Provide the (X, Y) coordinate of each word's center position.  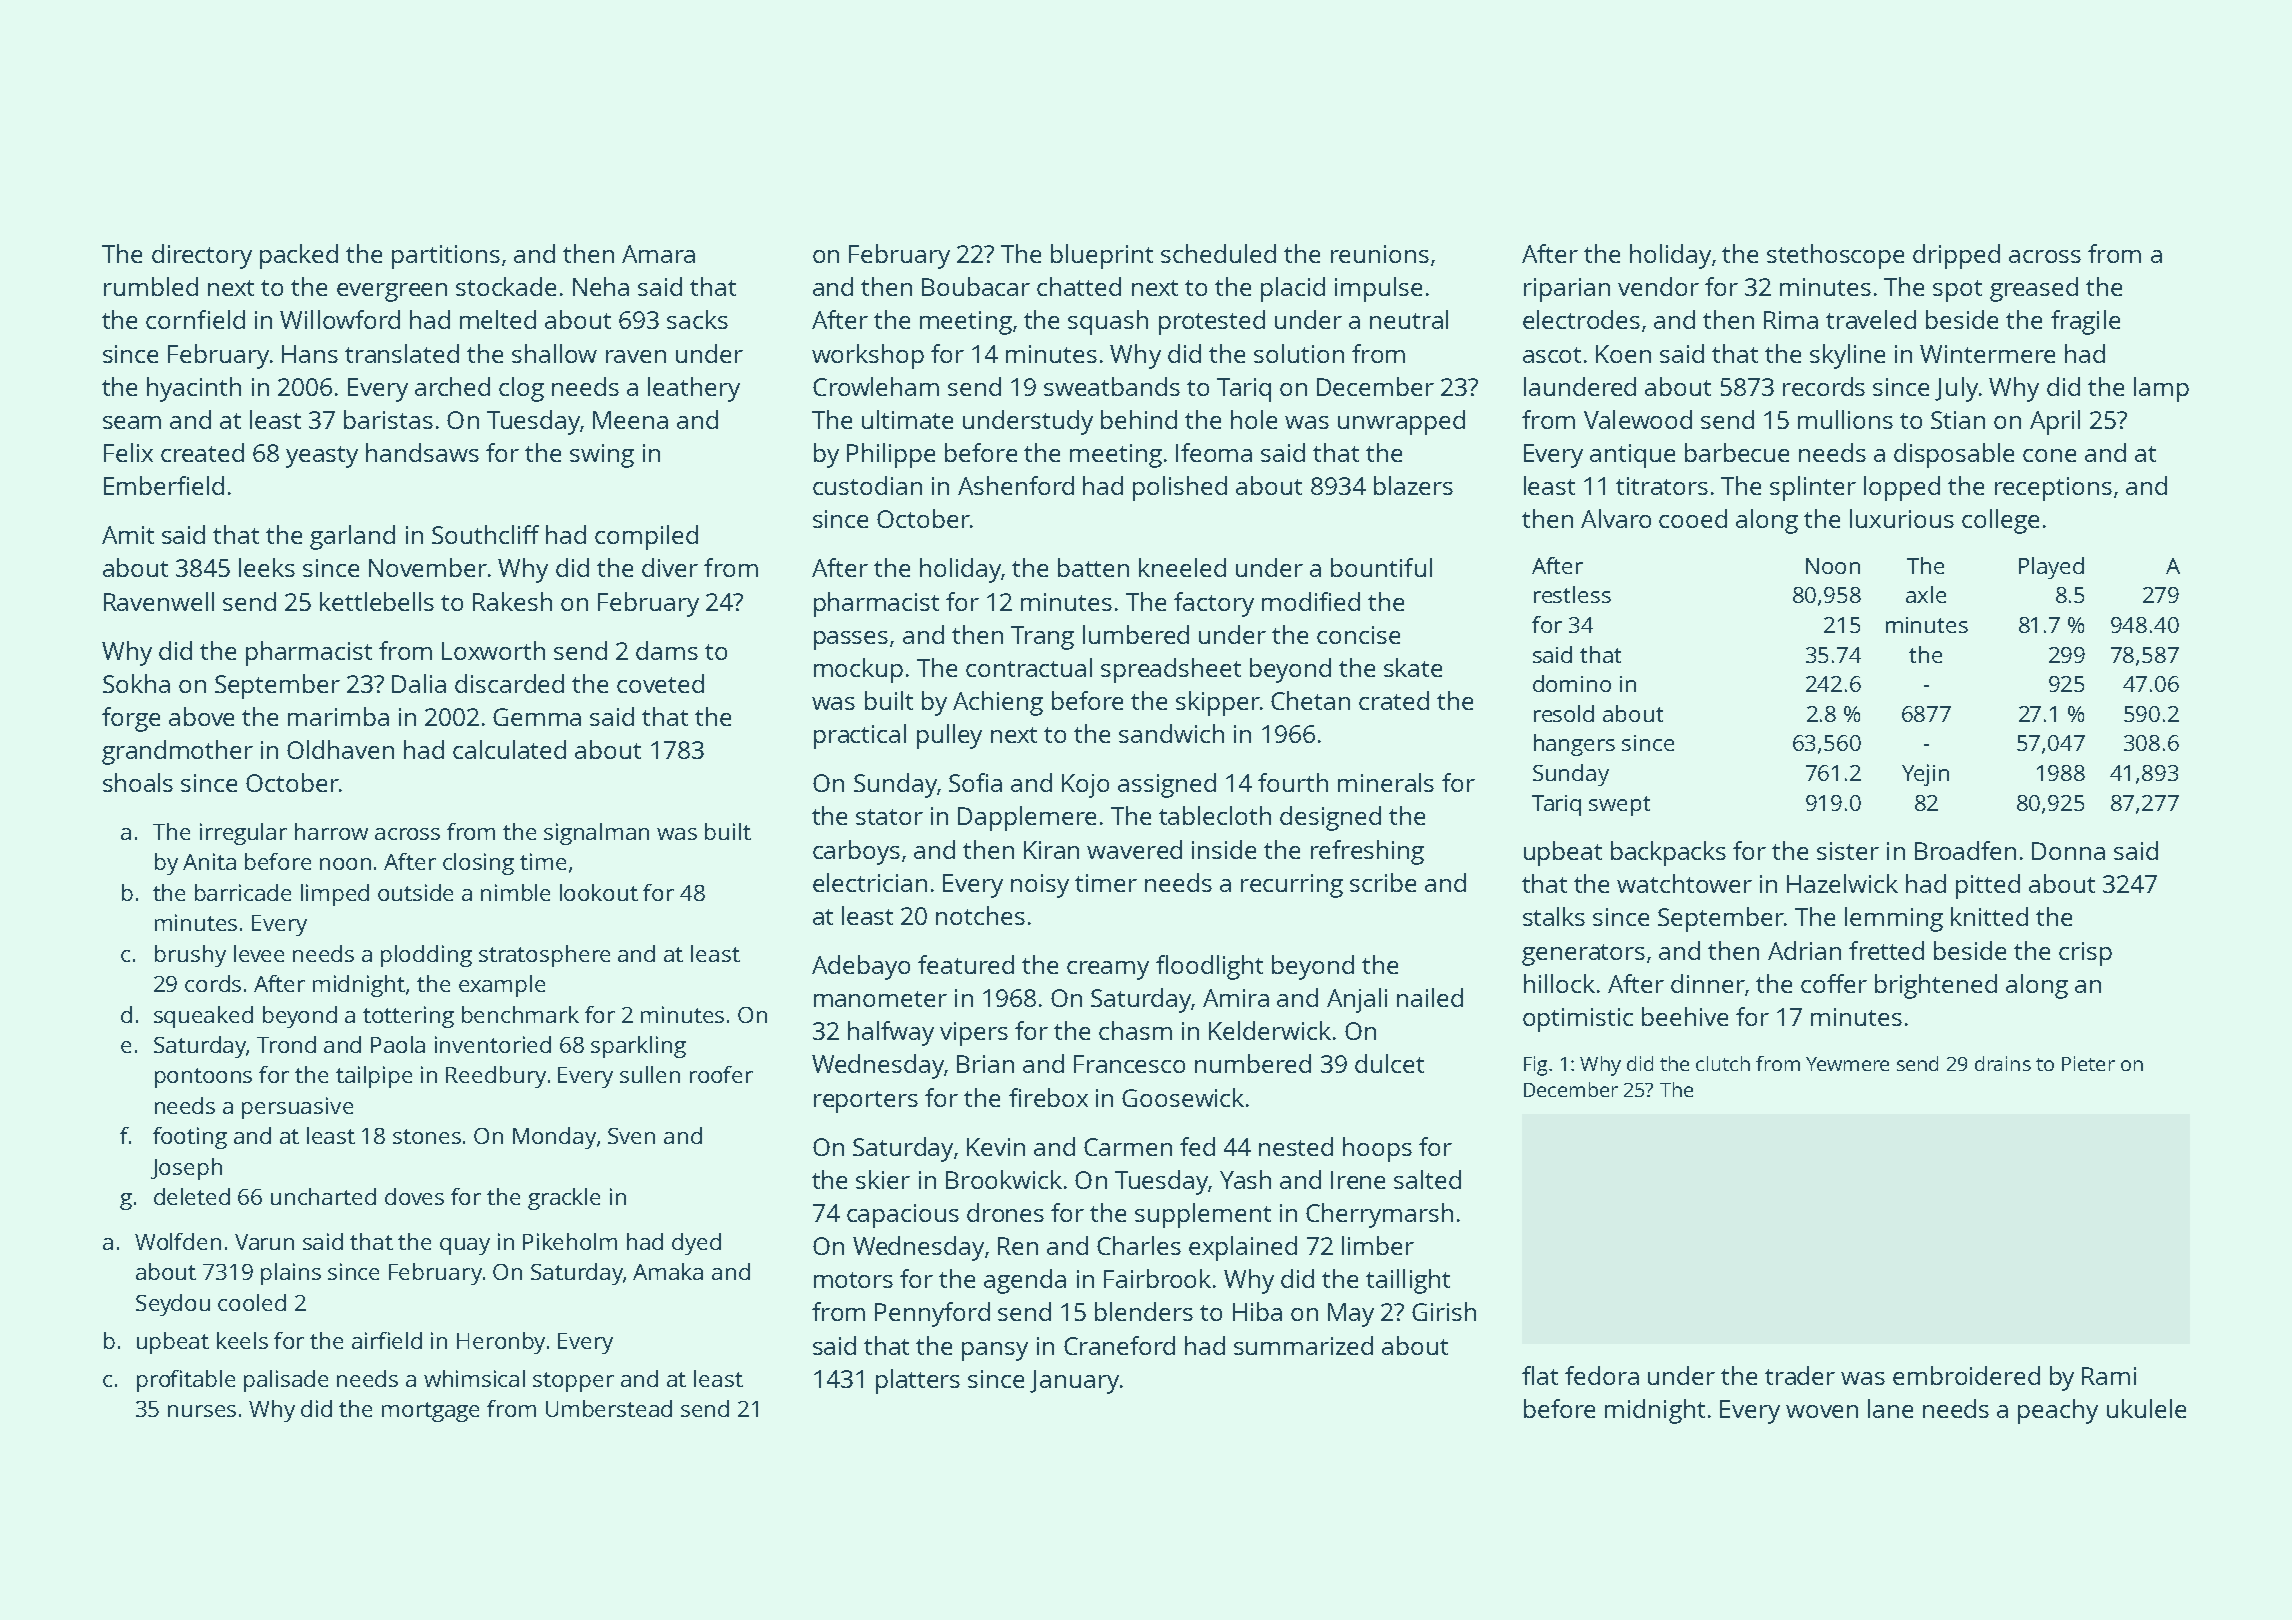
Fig (1535, 1066)
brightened (1936, 986)
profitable (186, 1381)
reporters (866, 1102)
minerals (1386, 782)
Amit (128, 535)
